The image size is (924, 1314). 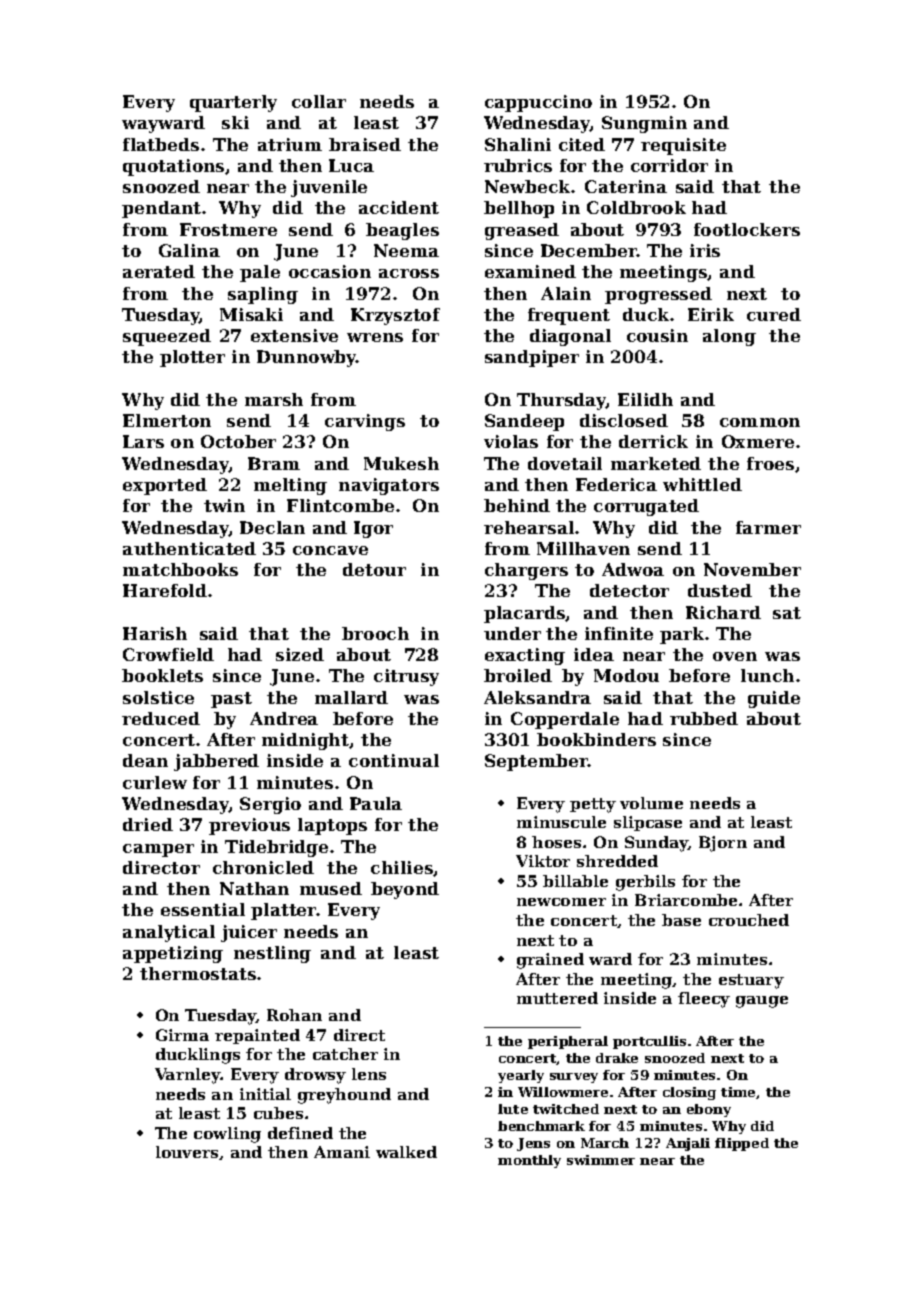 What do you see at coordinates (651, 803) in the screenshot?
I see `volume` at bounding box center [651, 803].
